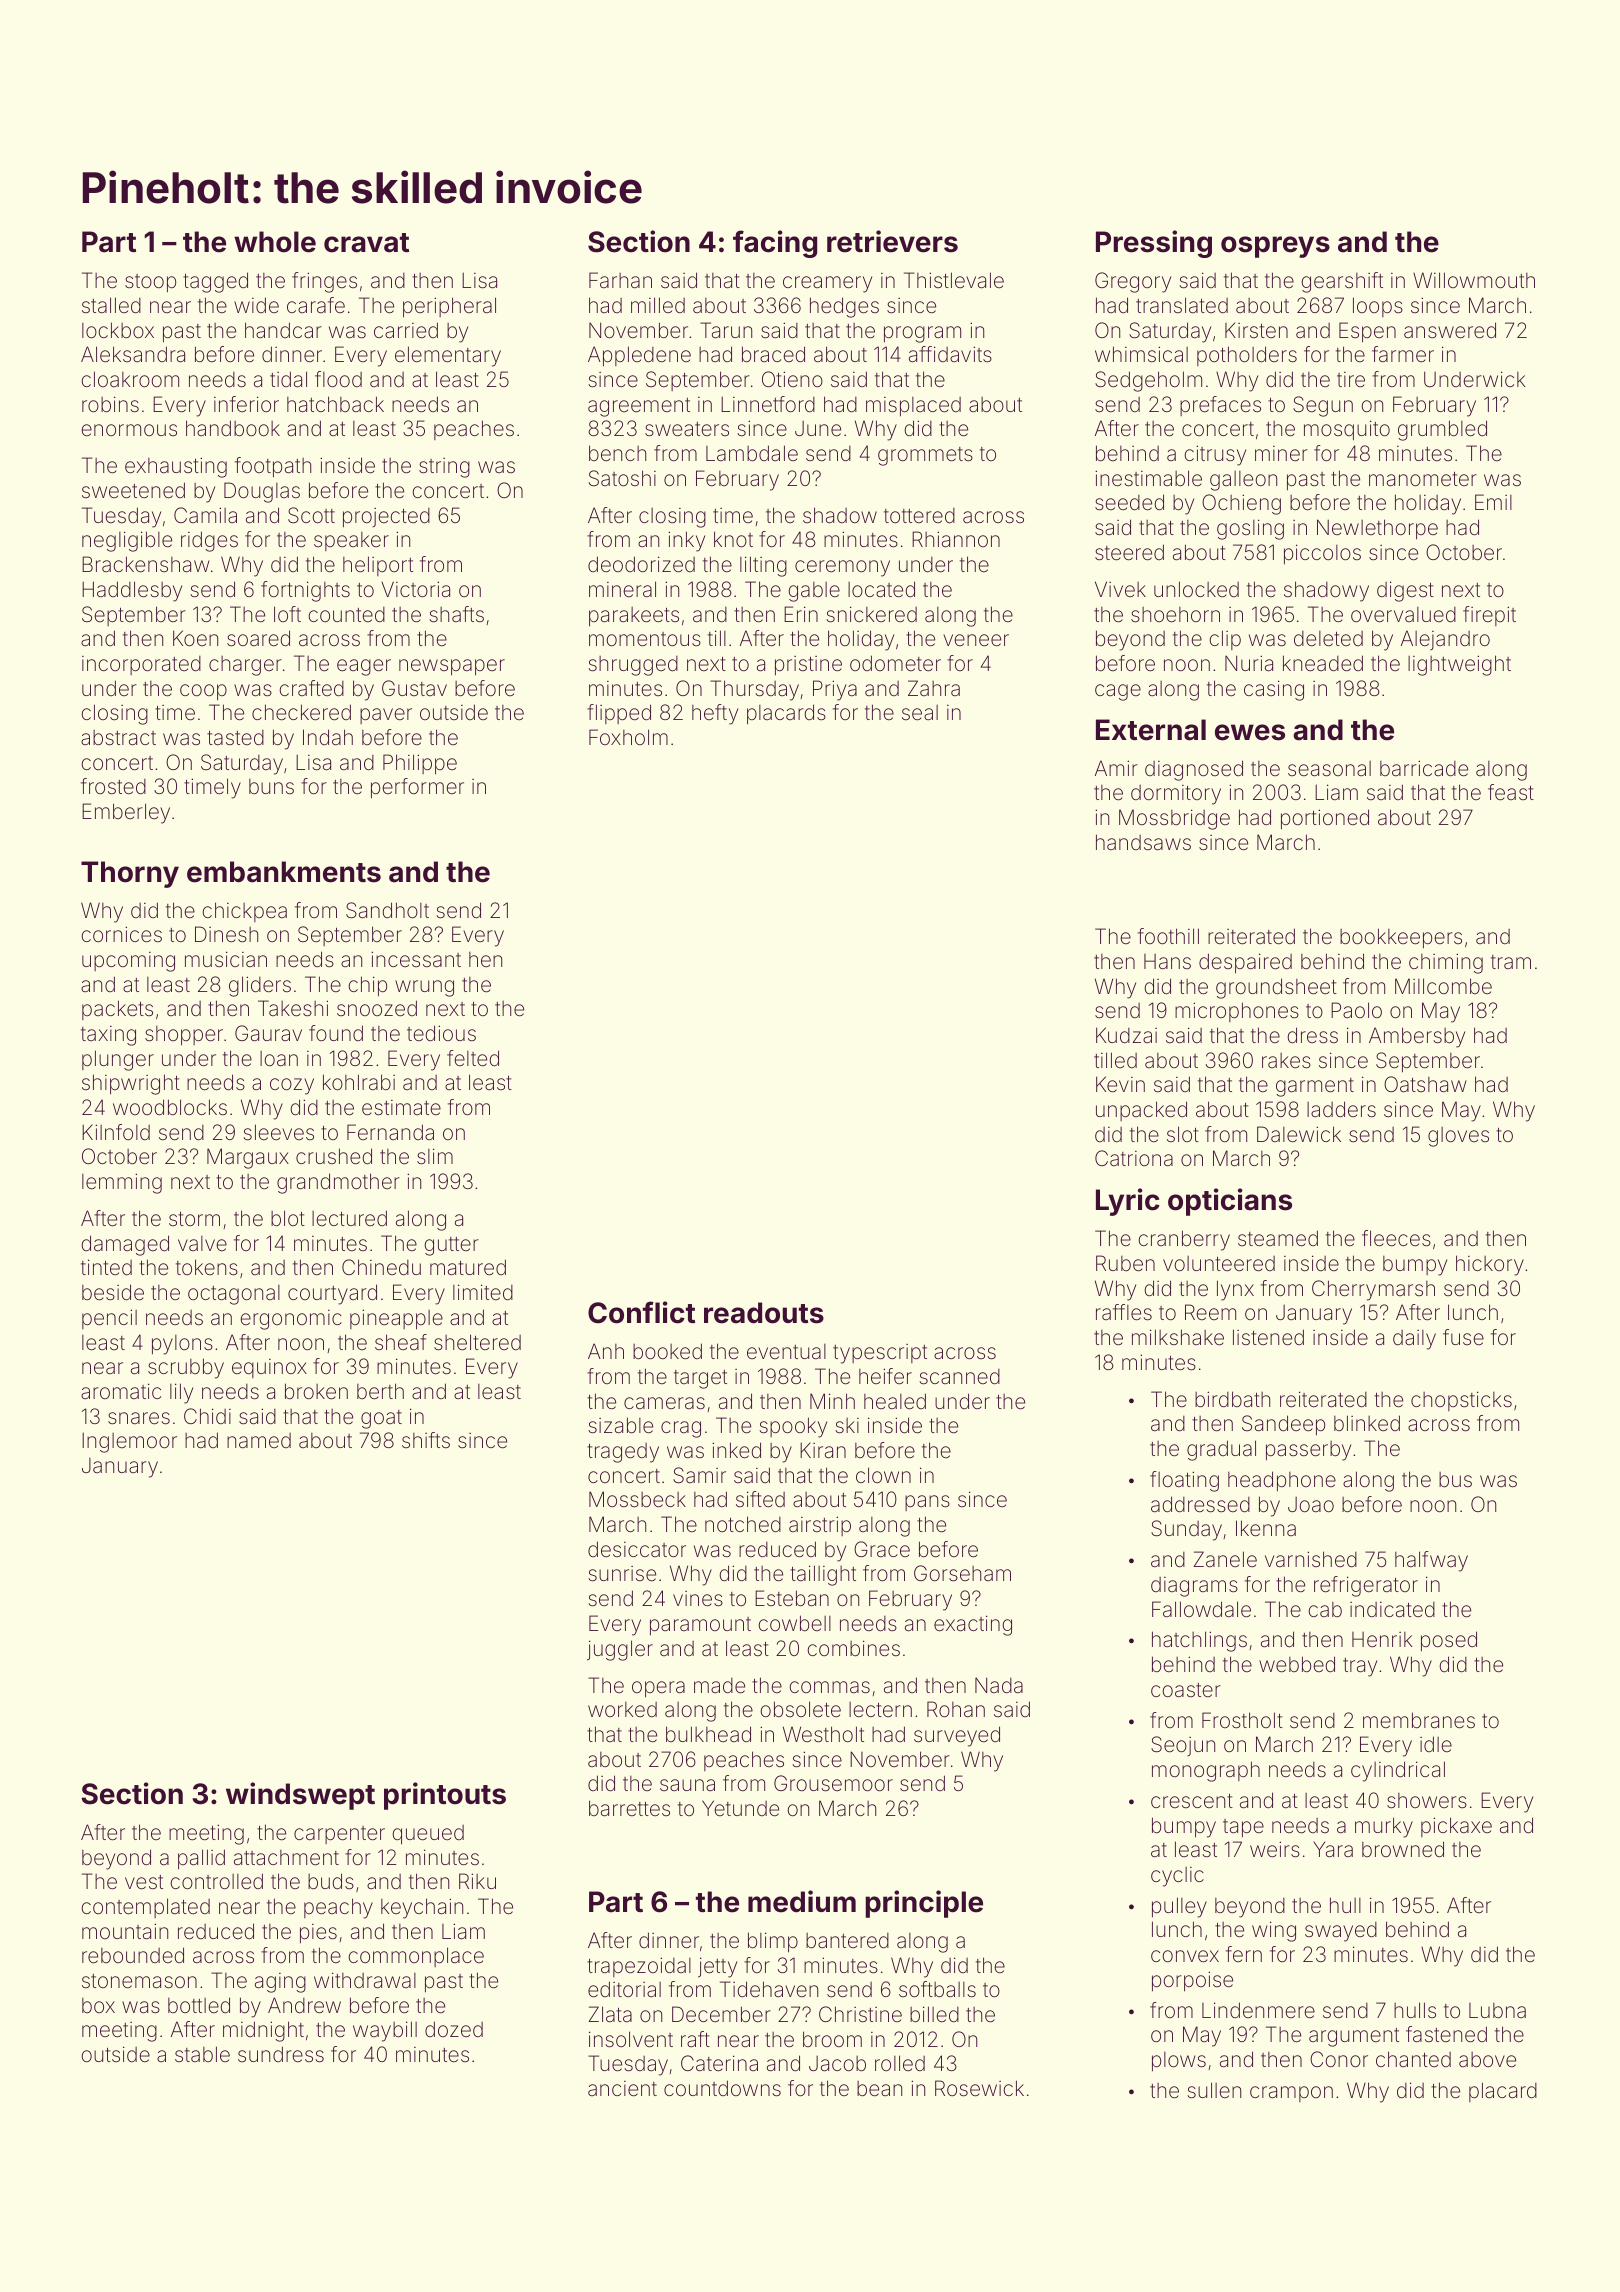 This page has width=1620, height=2292. What do you see at coordinates (1249, 663) in the page?
I see `Nuria` at bounding box center [1249, 663].
